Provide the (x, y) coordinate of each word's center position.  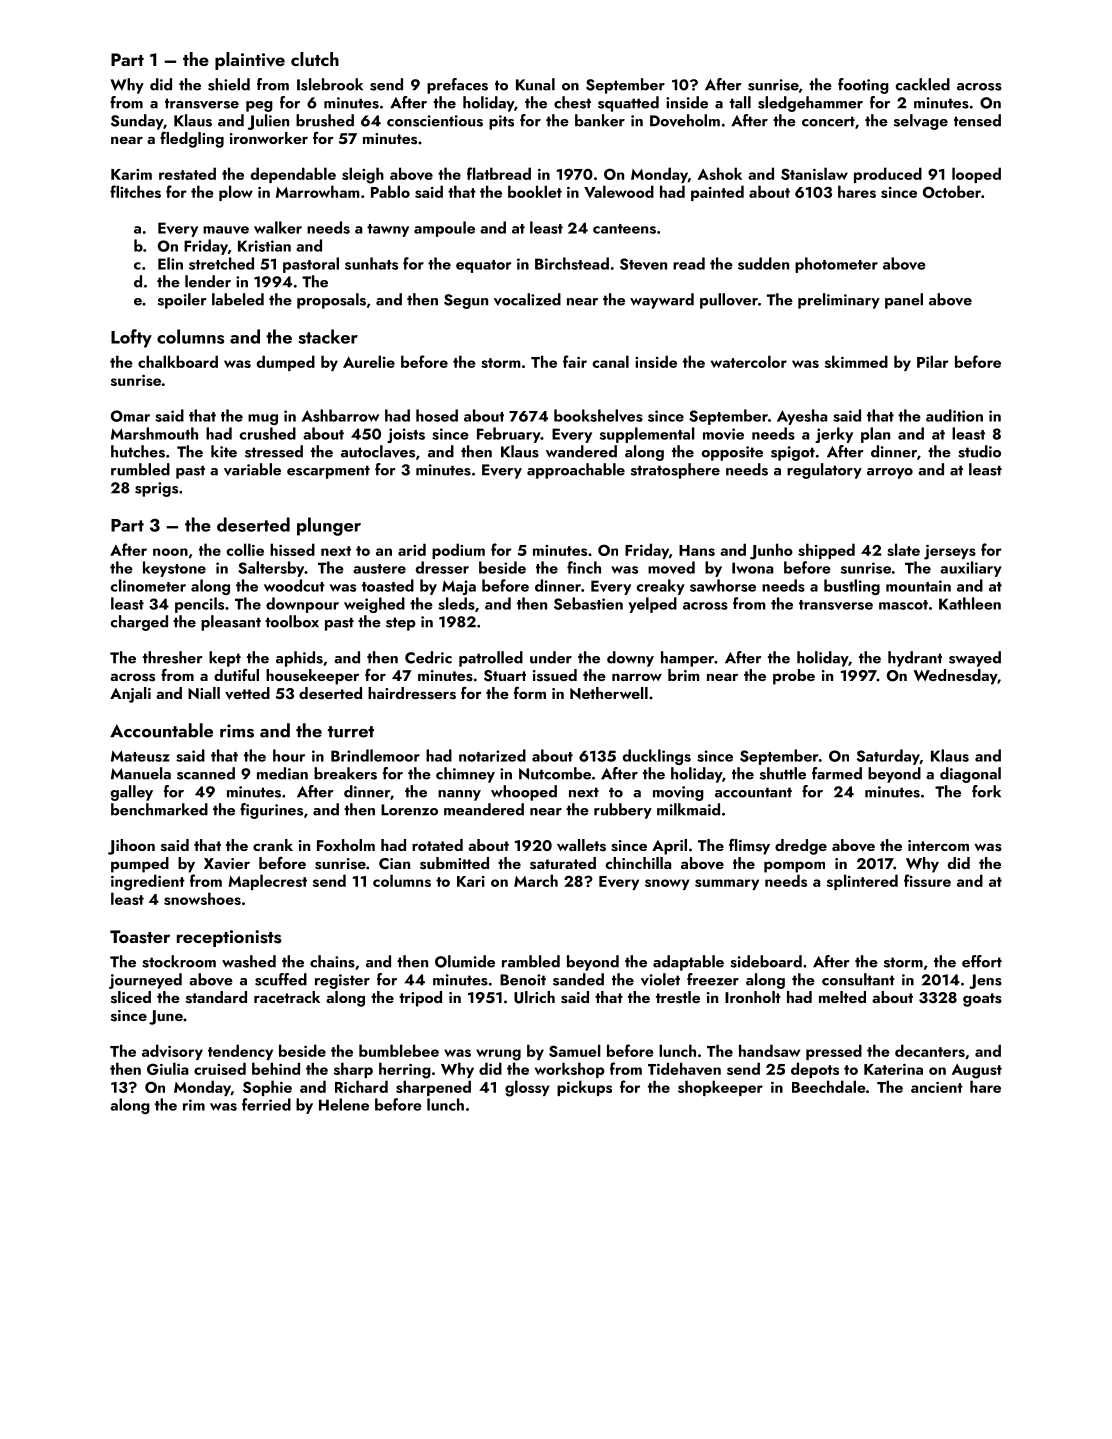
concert (828, 121)
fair (575, 361)
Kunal (535, 84)
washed (249, 961)
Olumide (465, 961)
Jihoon (131, 847)
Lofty (131, 338)
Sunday (137, 122)
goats (982, 1000)
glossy (527, 1088)
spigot (793, 453)
